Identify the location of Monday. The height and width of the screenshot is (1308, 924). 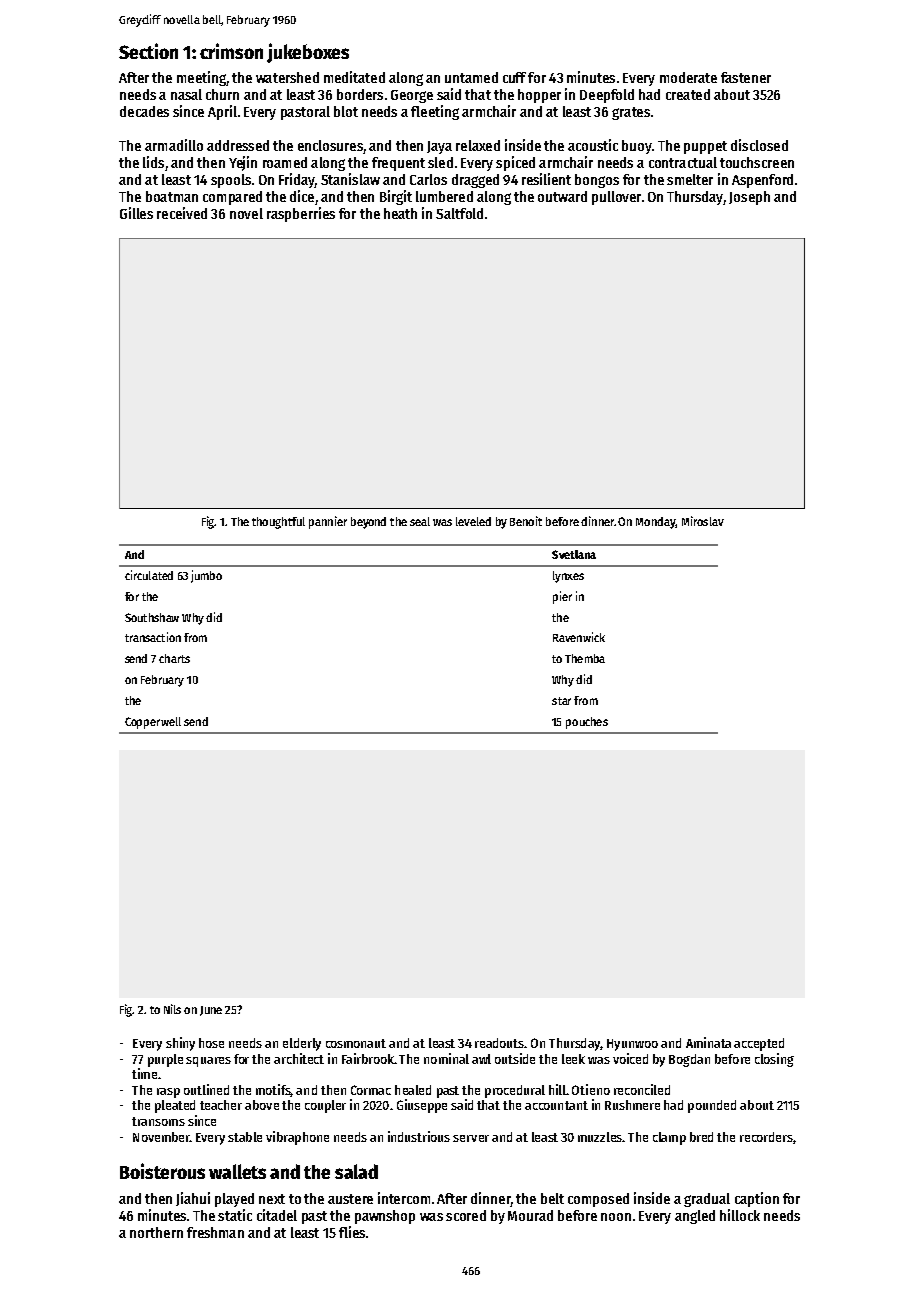
(656, 523).
